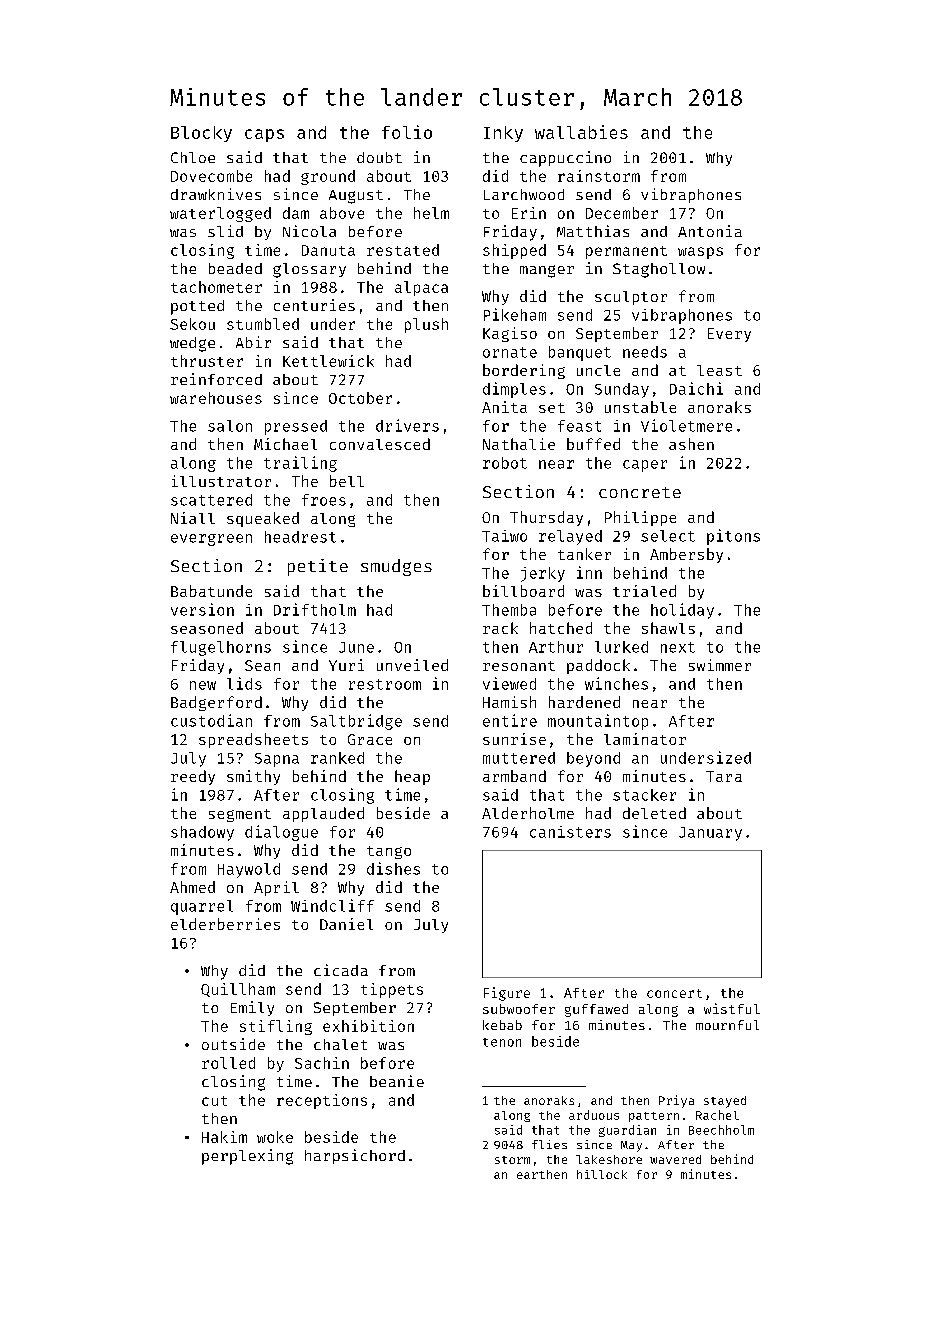  I want to click on Antonia, so click(710, 231).
